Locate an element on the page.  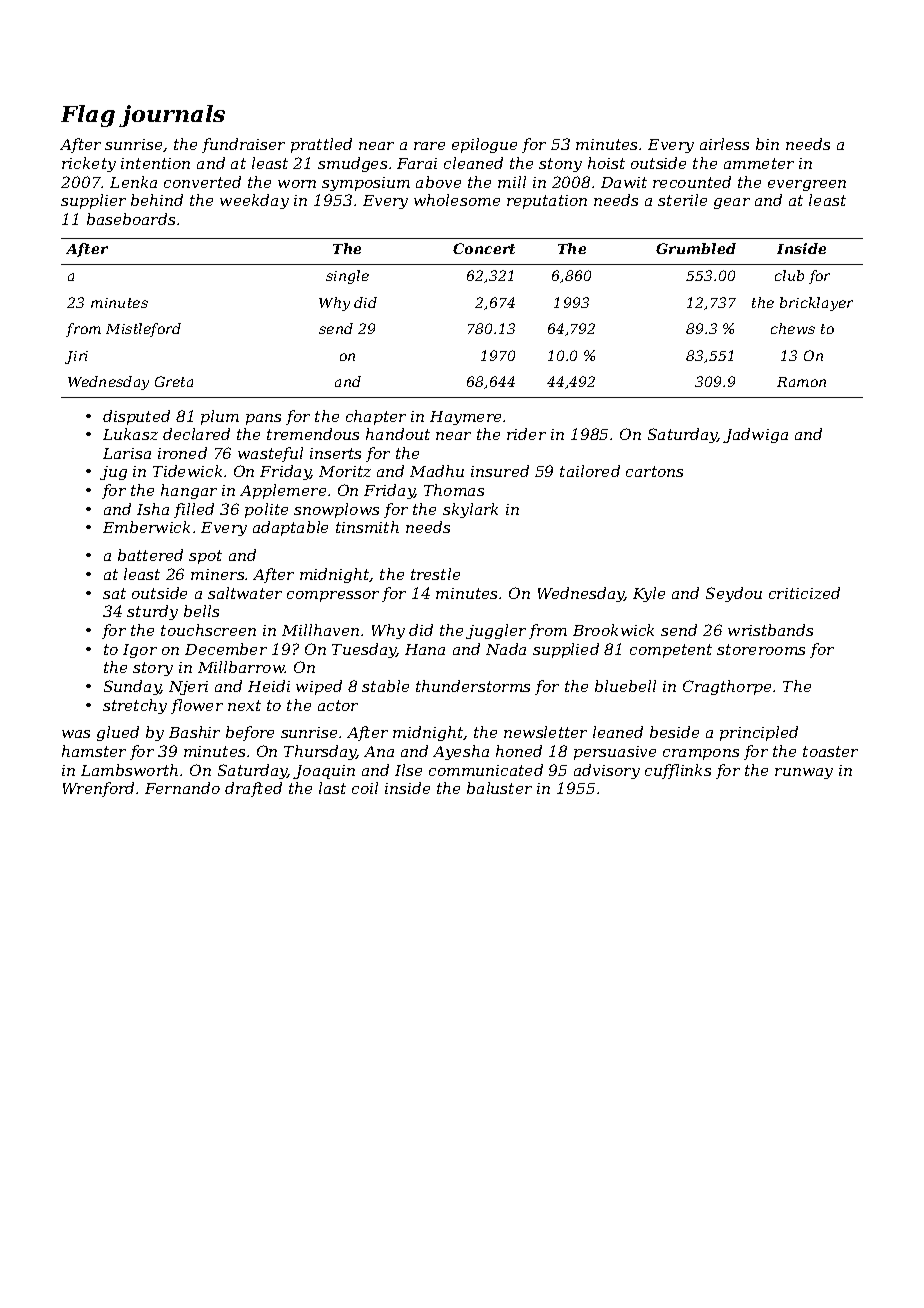
criticized is located at coordinates (804, 593).
